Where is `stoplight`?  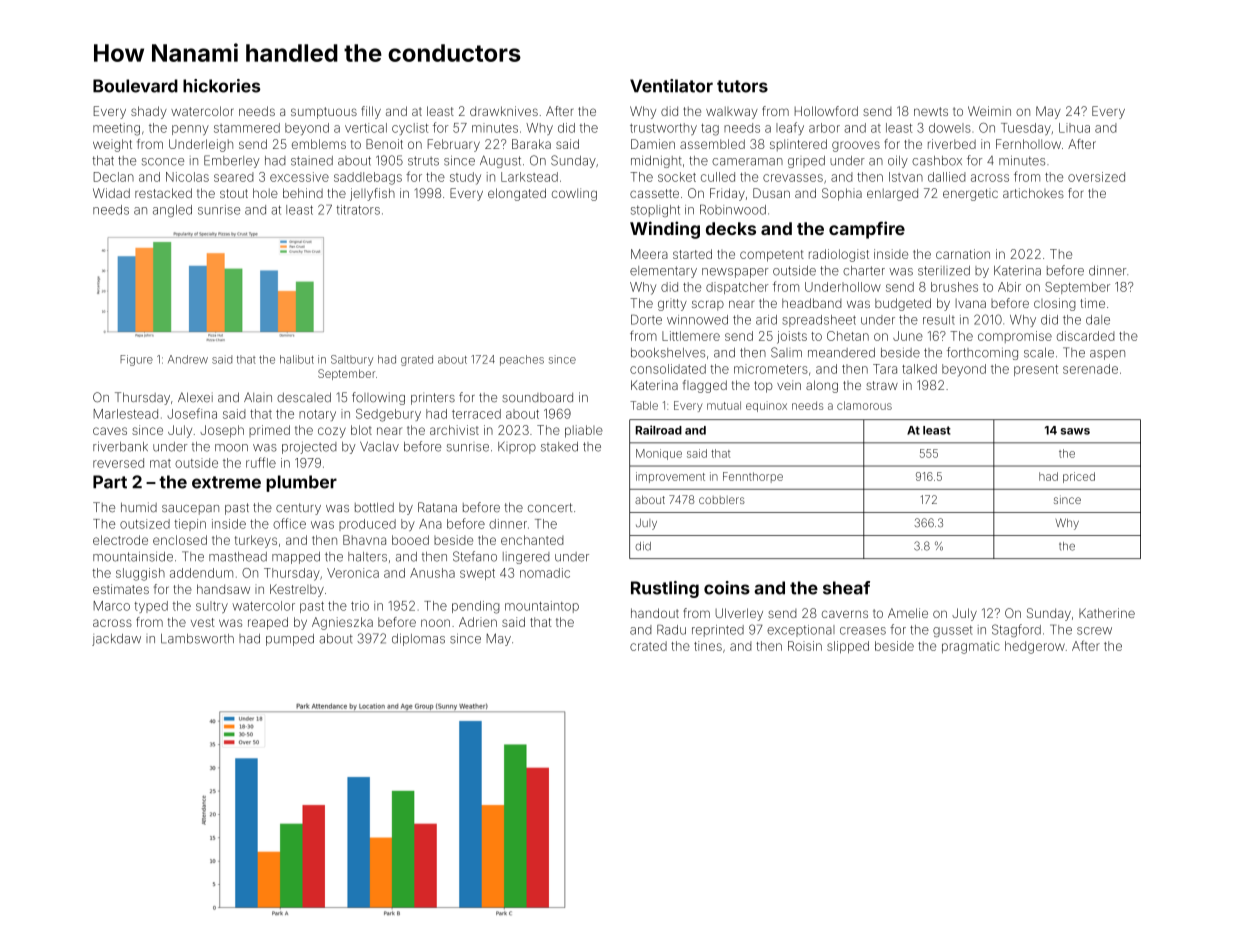
stoplight is located at coordinates (655, 211).
